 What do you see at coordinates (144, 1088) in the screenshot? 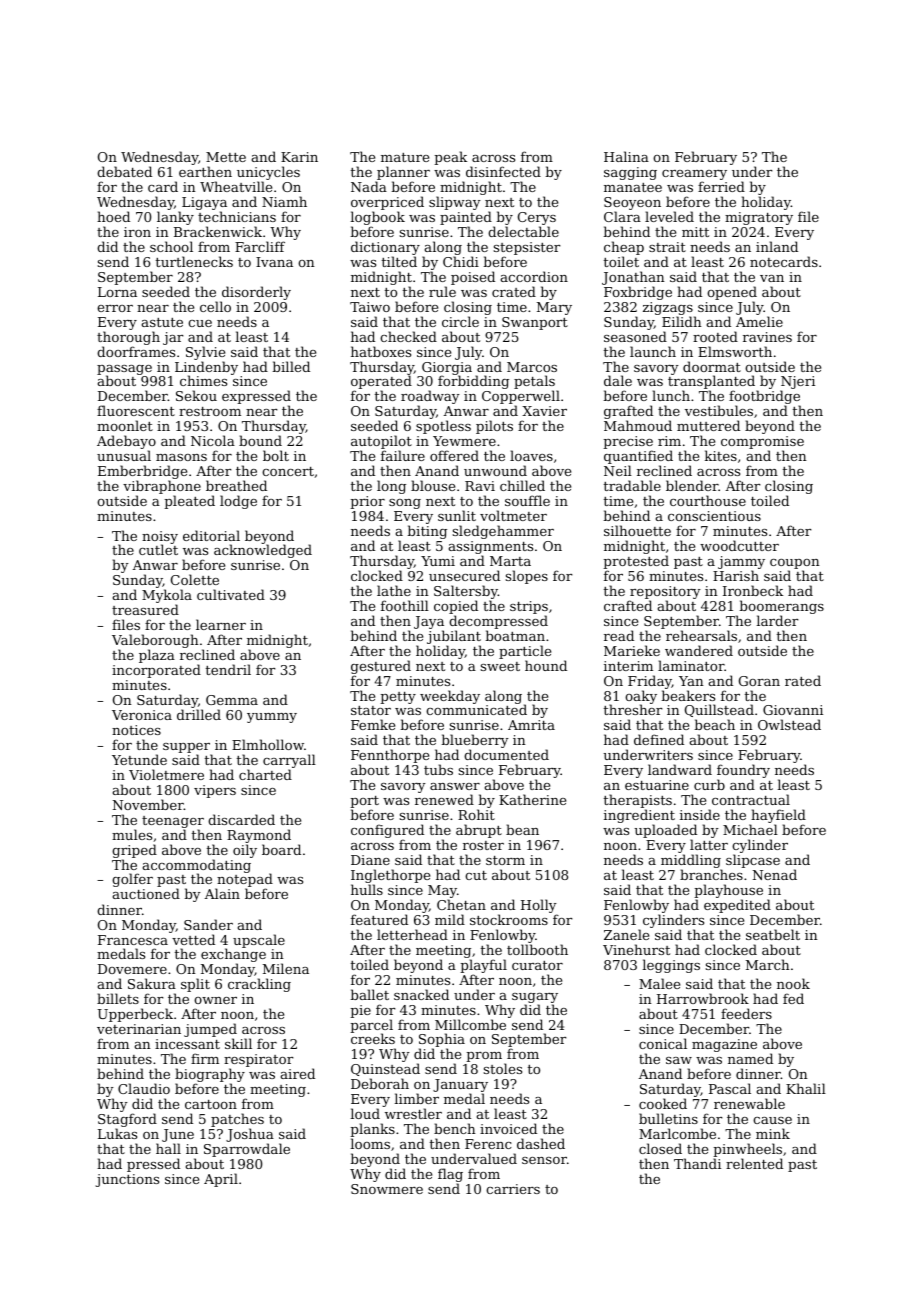
I see `Claudio` at bounding box center [144, 1088].
